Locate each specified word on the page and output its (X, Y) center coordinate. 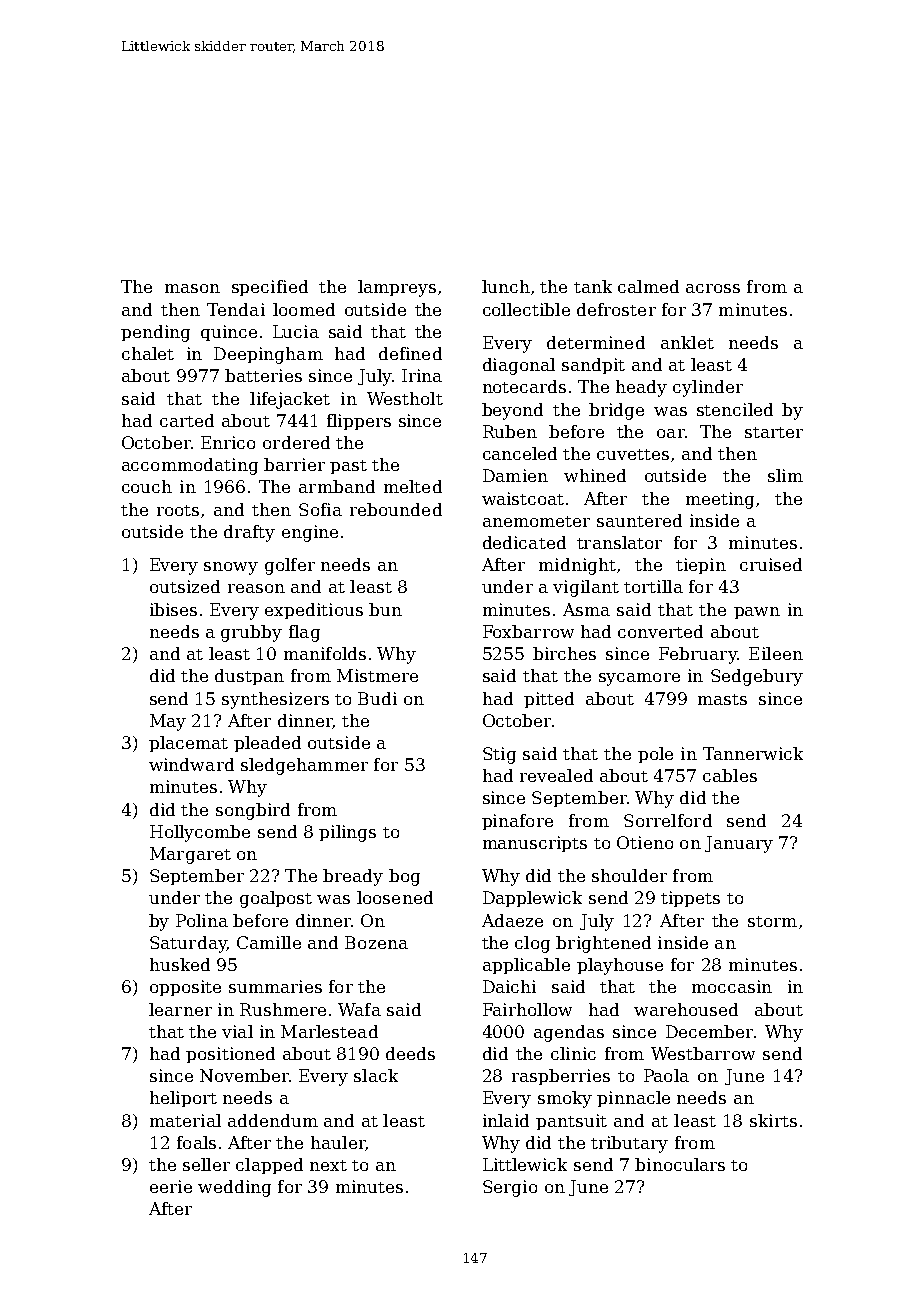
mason (192, 288)
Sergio (510, 1188)
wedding (234, 1188)
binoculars (680, 1164)
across (713, 288)
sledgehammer (304, 766)
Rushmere (283, 1009)
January (739, 844)
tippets (690, 899)
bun (385, 609)
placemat (188, 744)
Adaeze (512, 920)
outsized (185, 586)
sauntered (639, 520)
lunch (506, 286)
